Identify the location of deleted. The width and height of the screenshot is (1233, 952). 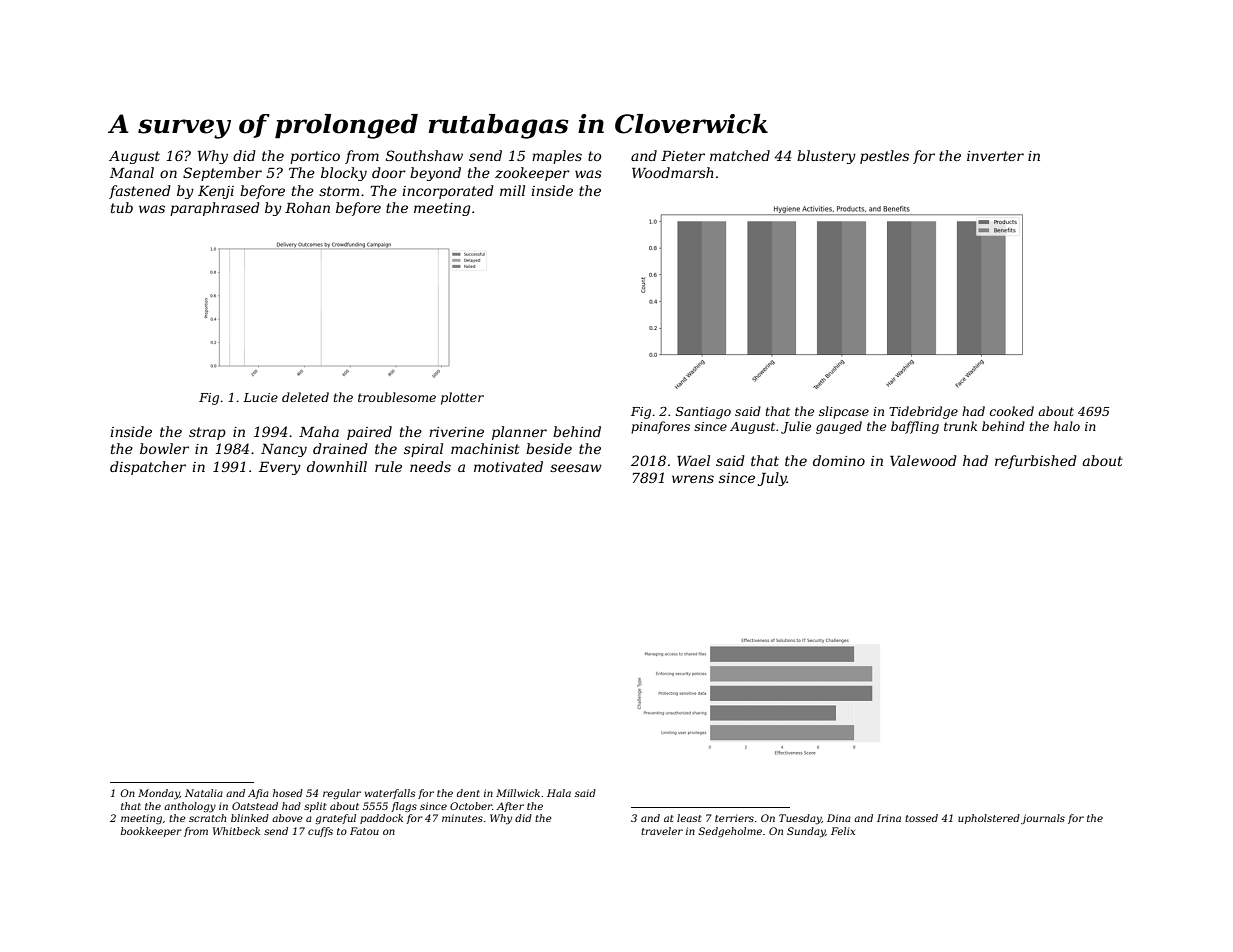
(305, 397).
